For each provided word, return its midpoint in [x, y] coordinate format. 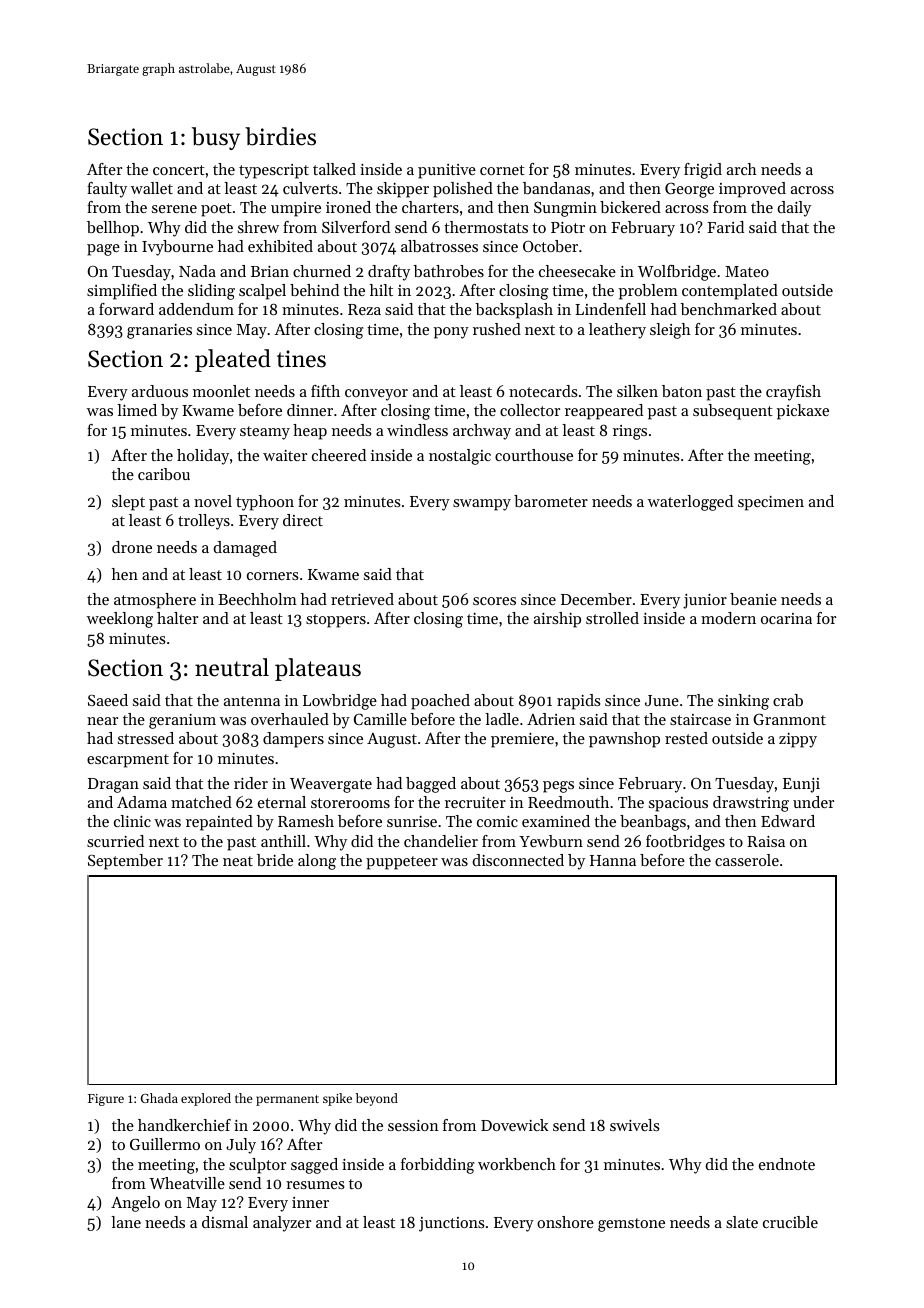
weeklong [120, 620]
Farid [725, 227]
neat [238, 861]
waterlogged [690, 503]
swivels [635, 1125]
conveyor [376, 395]
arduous [160, 391]
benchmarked [728, 309]
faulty [107, 190]
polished [463, 190]
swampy [482, 505]
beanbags [653, 823]
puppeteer [402, 863]
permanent [287, 1100]
